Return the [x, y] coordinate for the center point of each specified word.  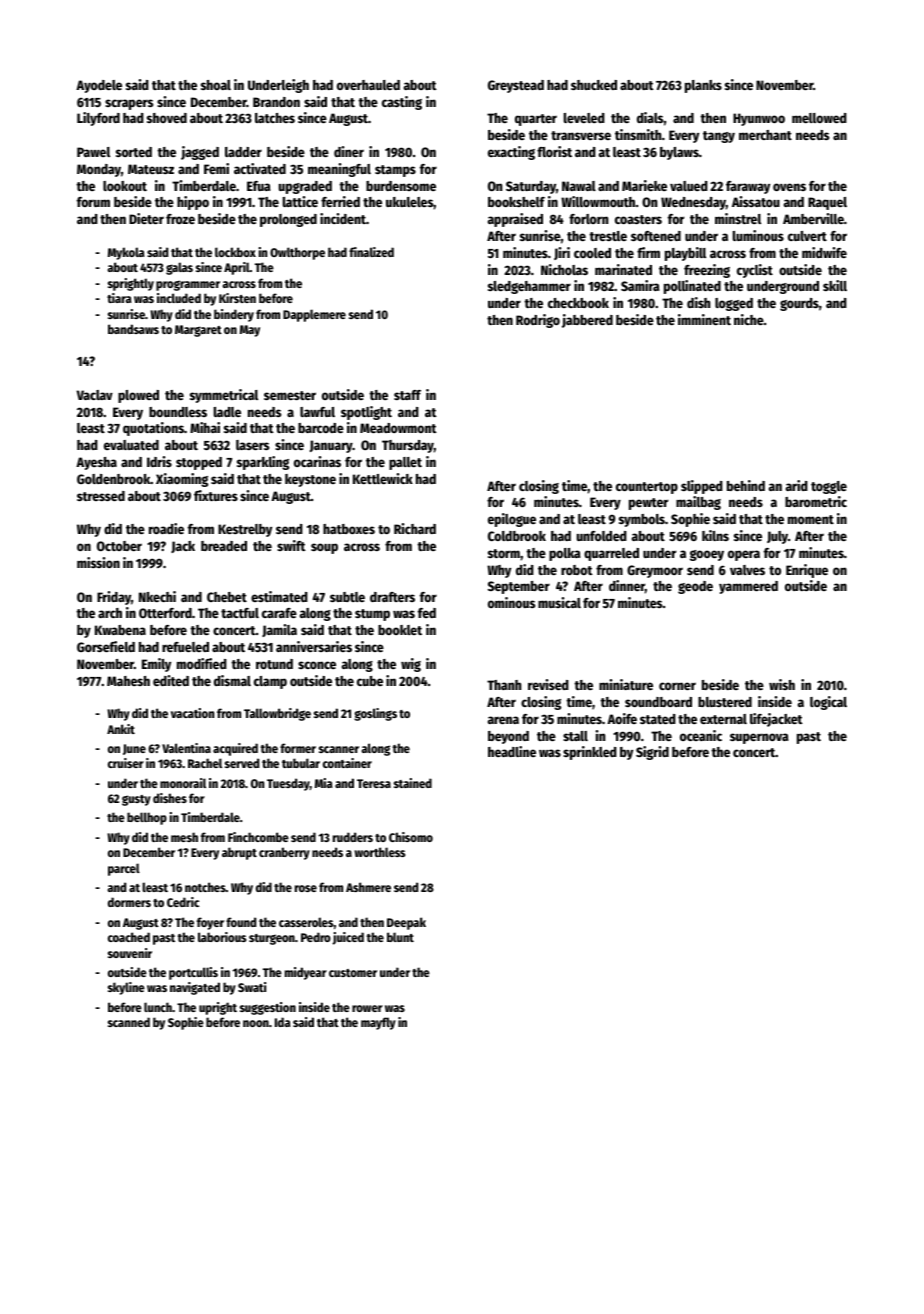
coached [129, 937]
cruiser [126, 763]
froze [180, 219]
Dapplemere [314, 315]
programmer [188, 285]
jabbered [587, 321]
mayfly [378, 1023]
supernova [759, 738]
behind [746, 485]
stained [413, 783]
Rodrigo [538, 321]
